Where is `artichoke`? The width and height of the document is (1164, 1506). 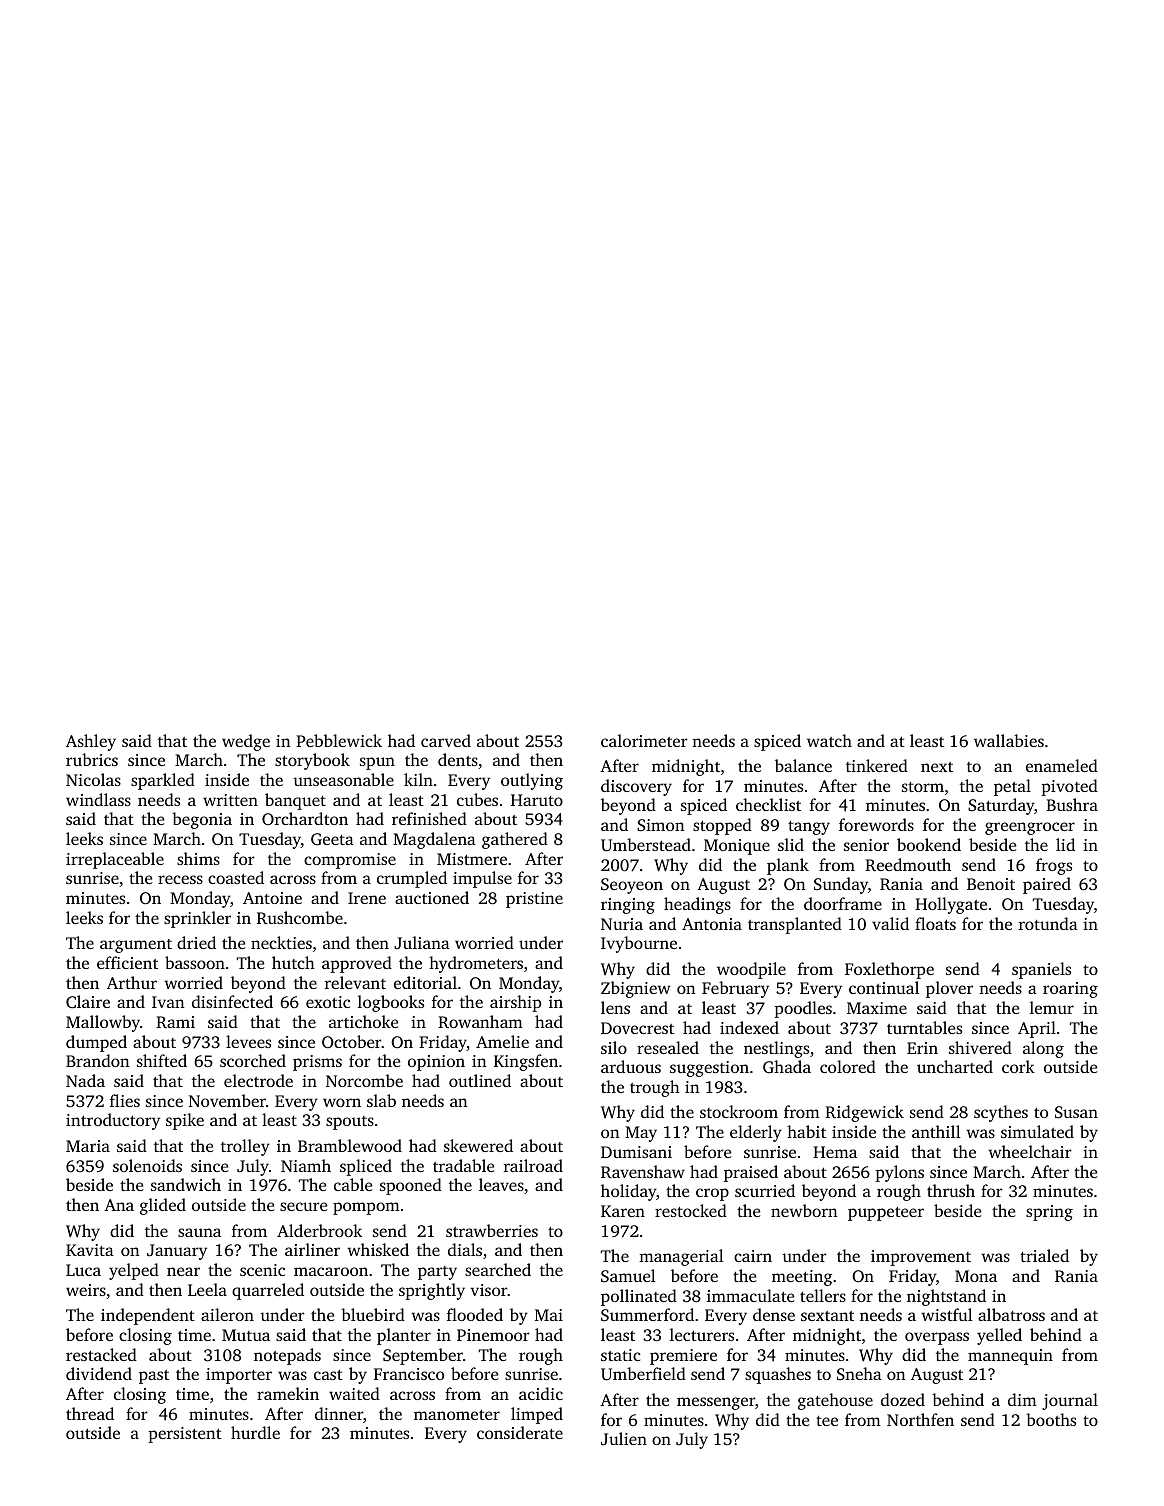 artichoke is located at coordinates (363, 1021).
